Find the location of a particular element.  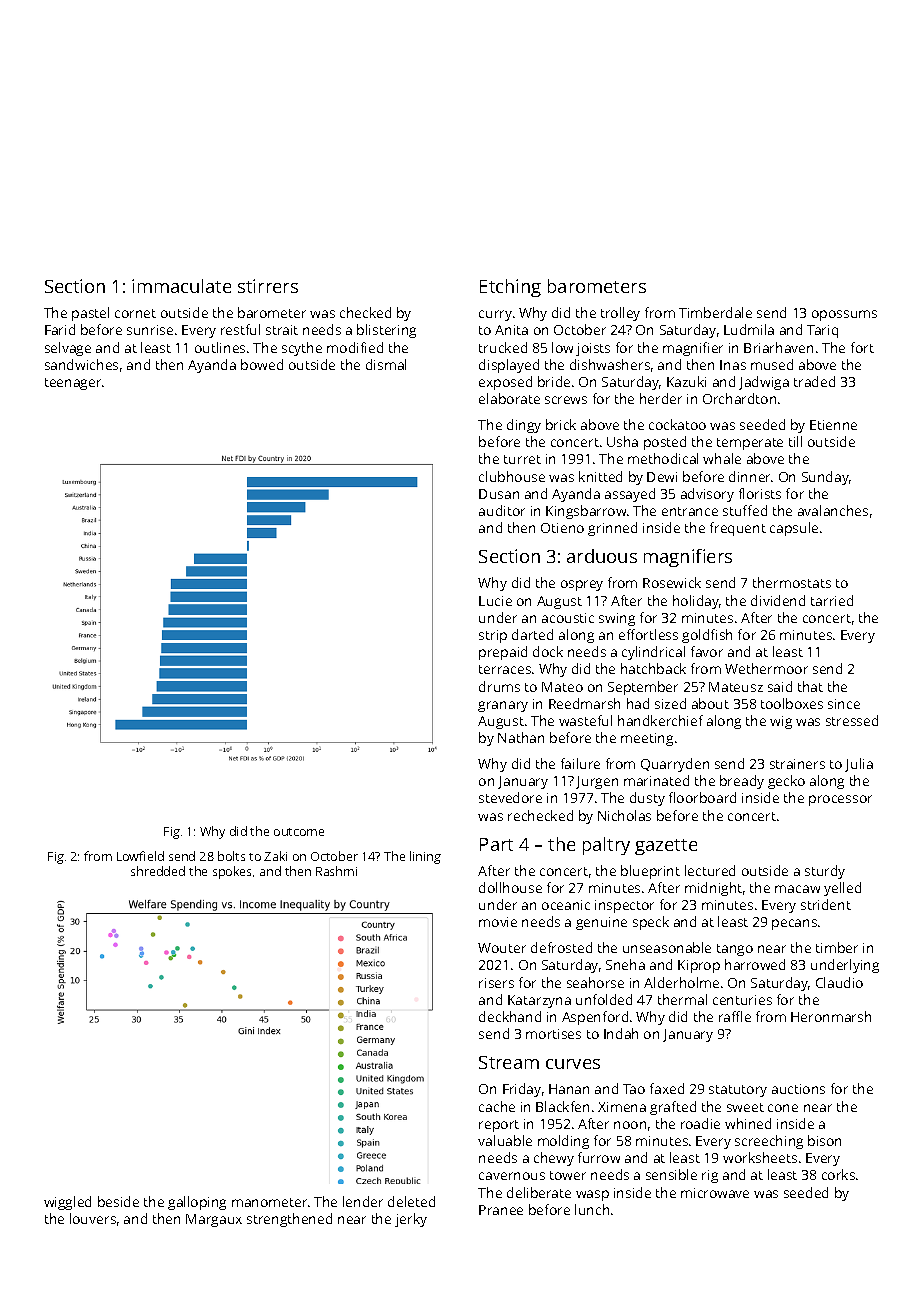

auctions is located at coordinates (798, 1089).
